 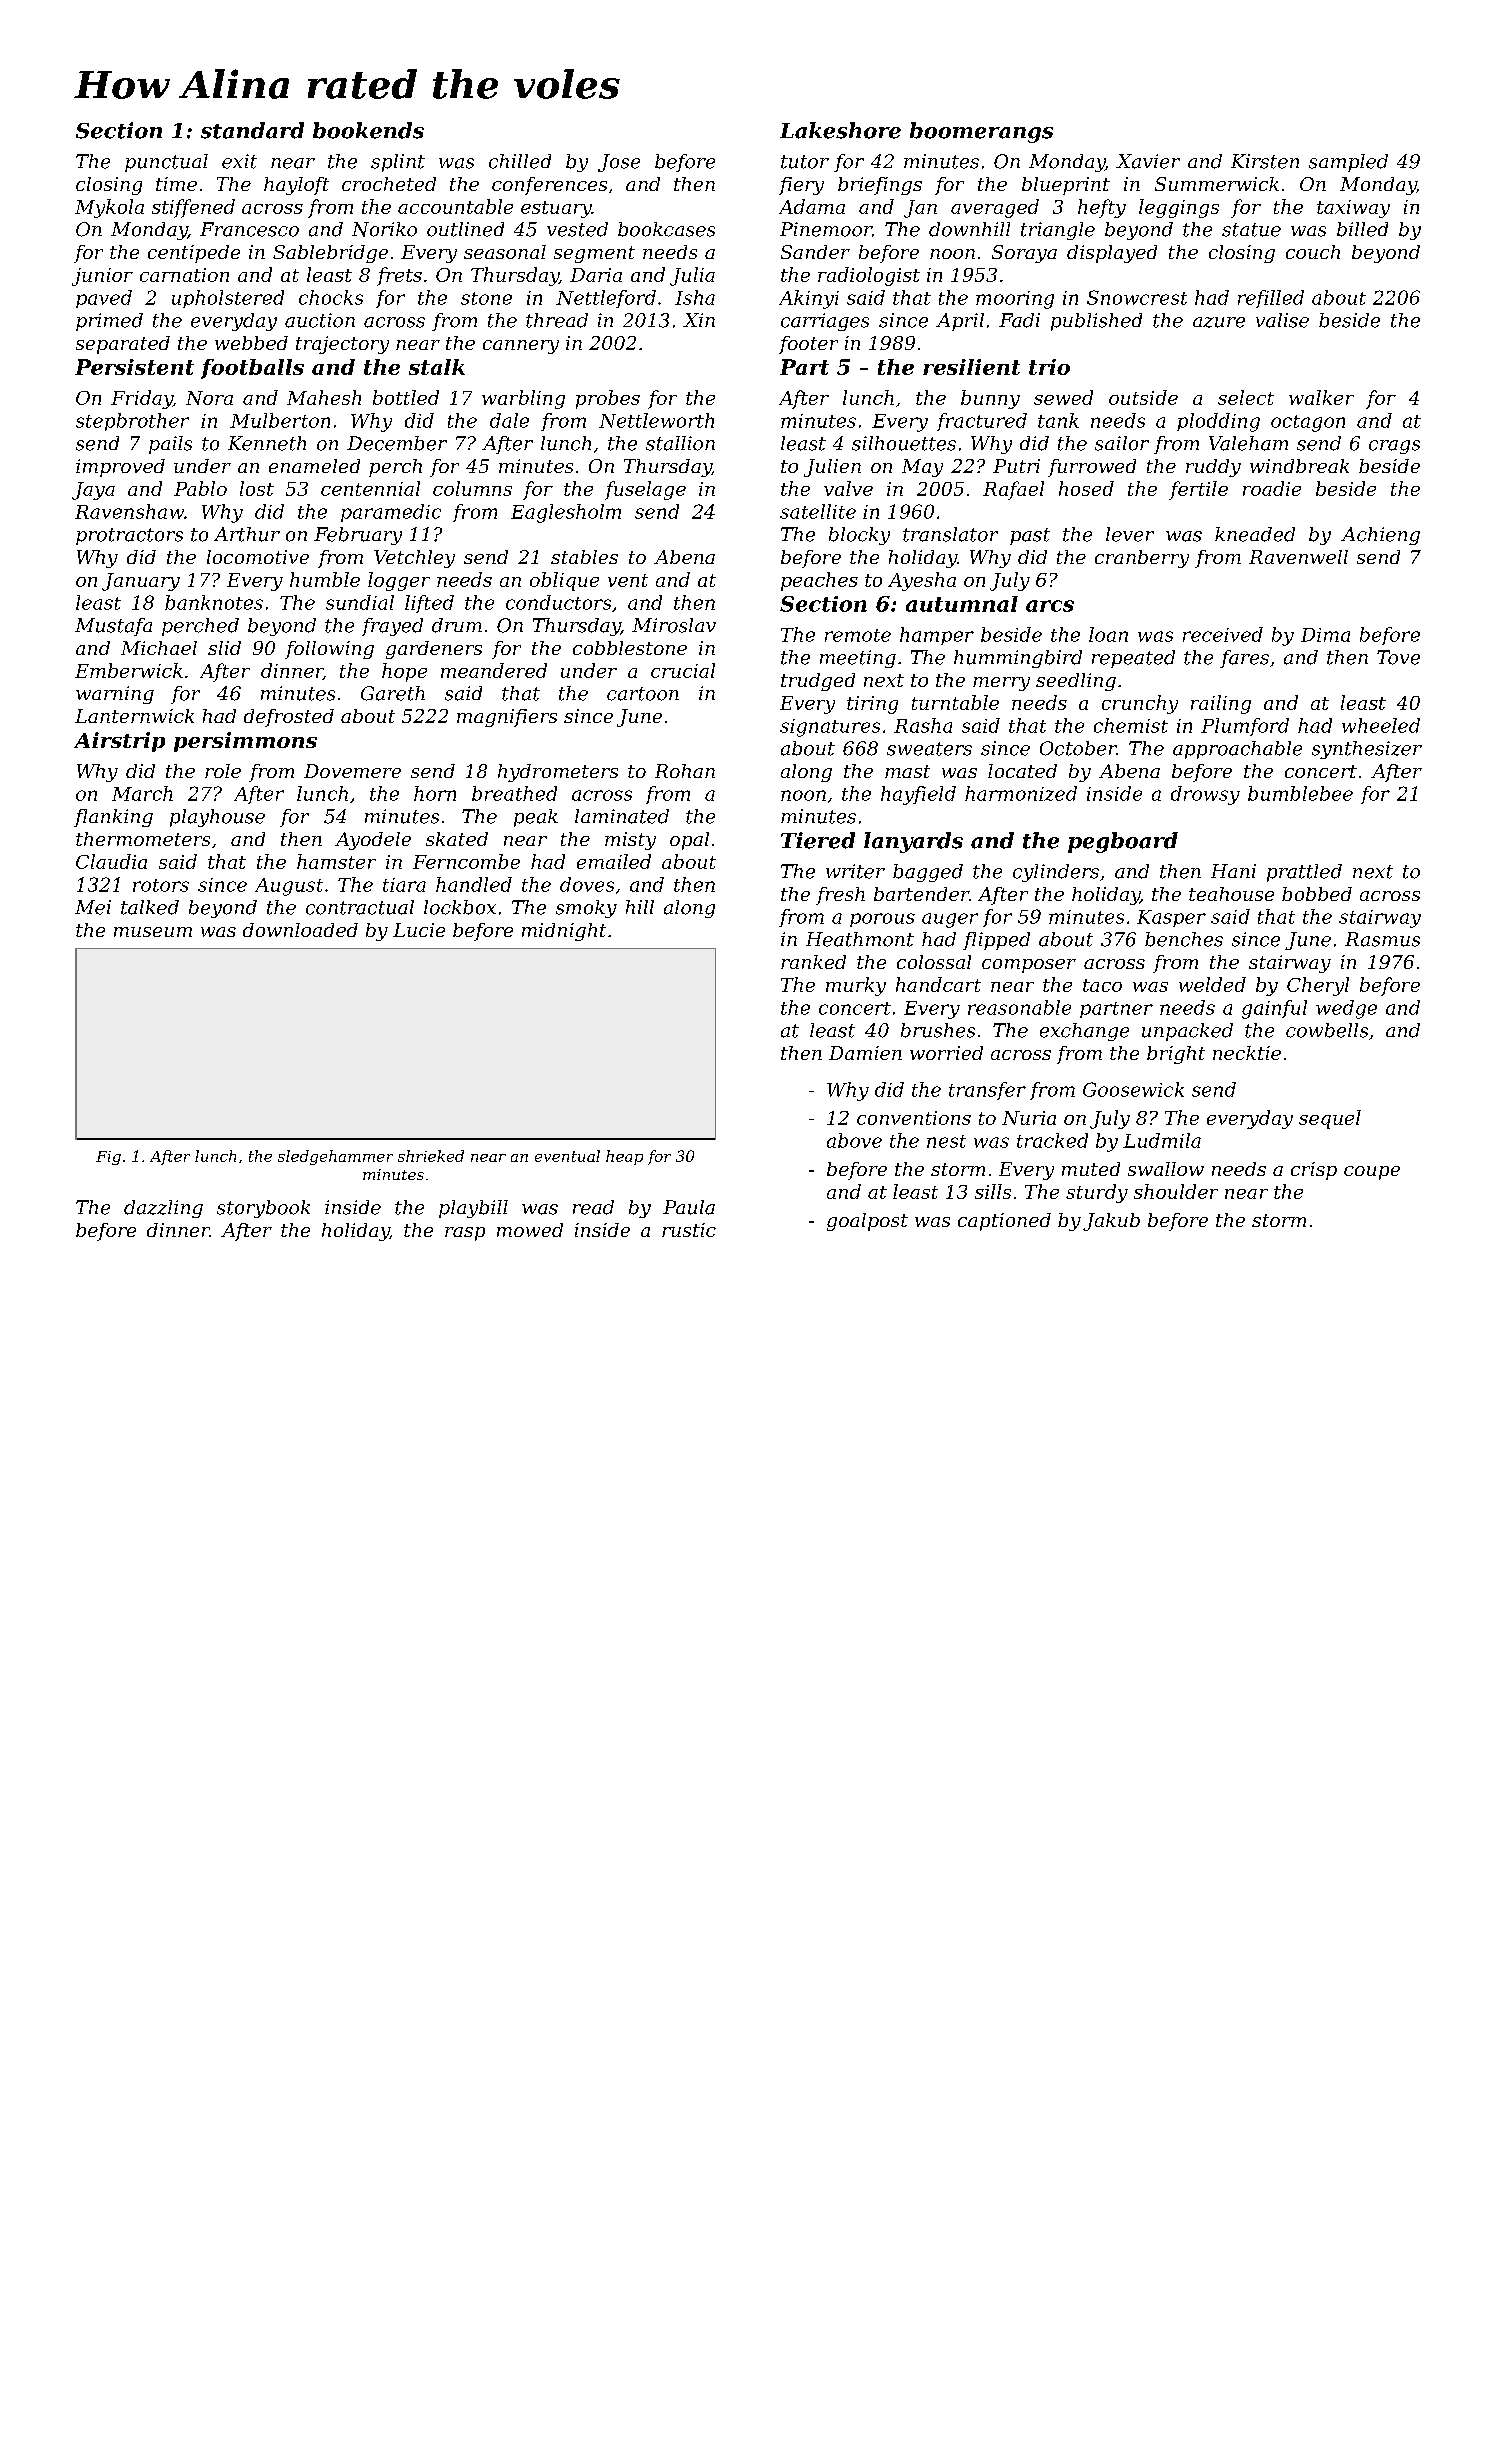 I want to click on Fig, so click(x=108, y=1158).
